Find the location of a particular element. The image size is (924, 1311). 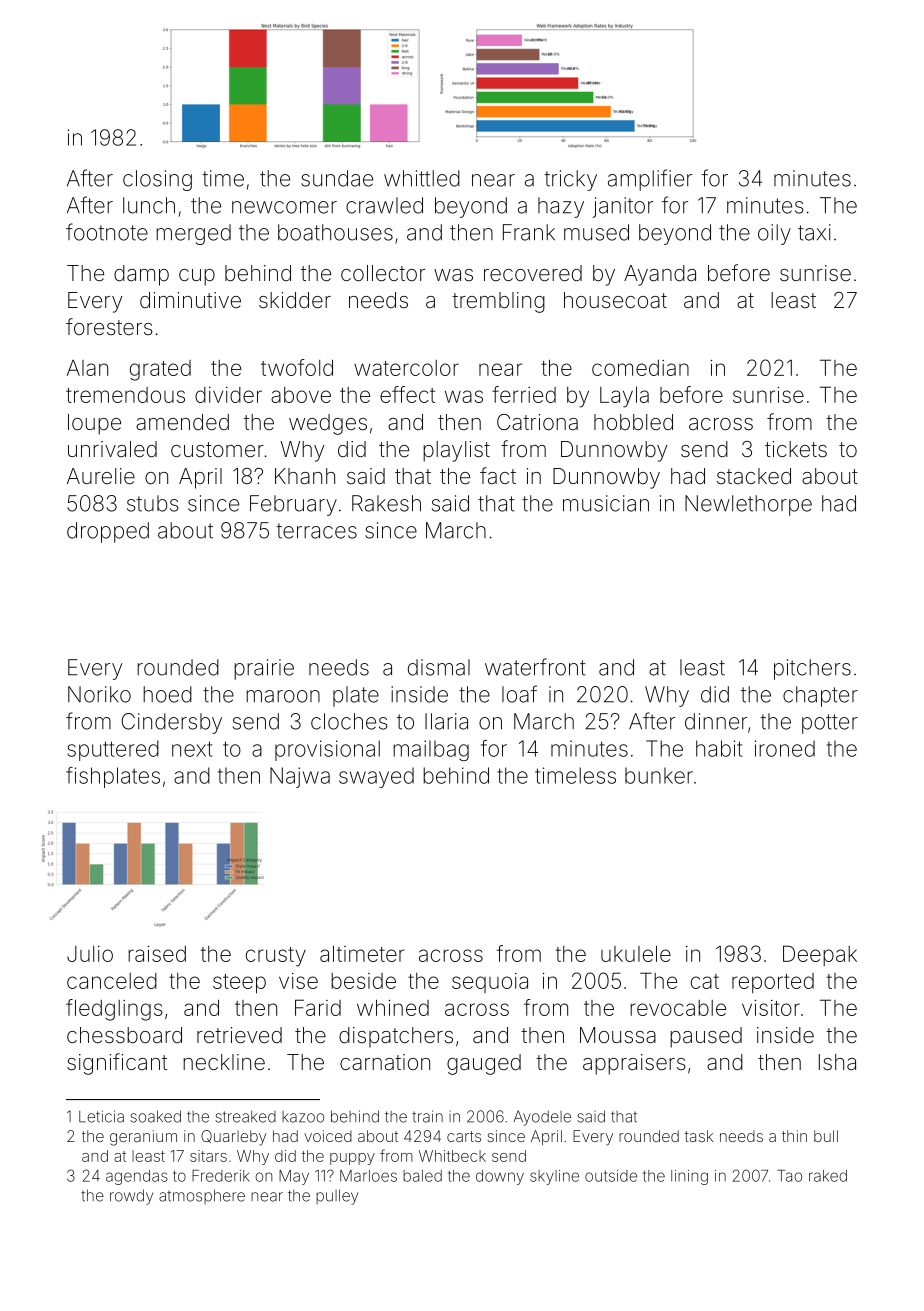

pulley is located at coordinates (337, 1197).
